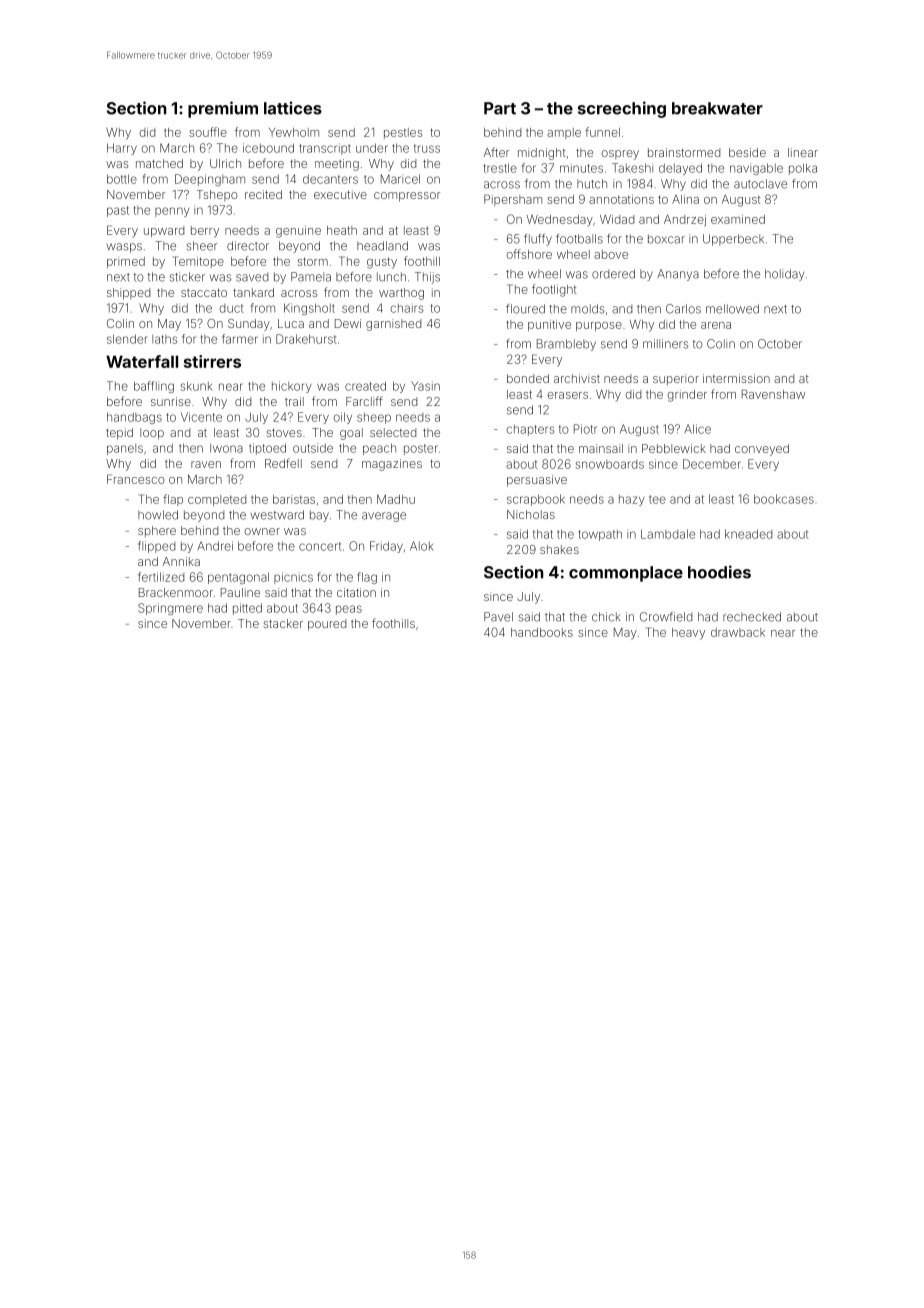  I want to click on lattices, so click(293, 108).
